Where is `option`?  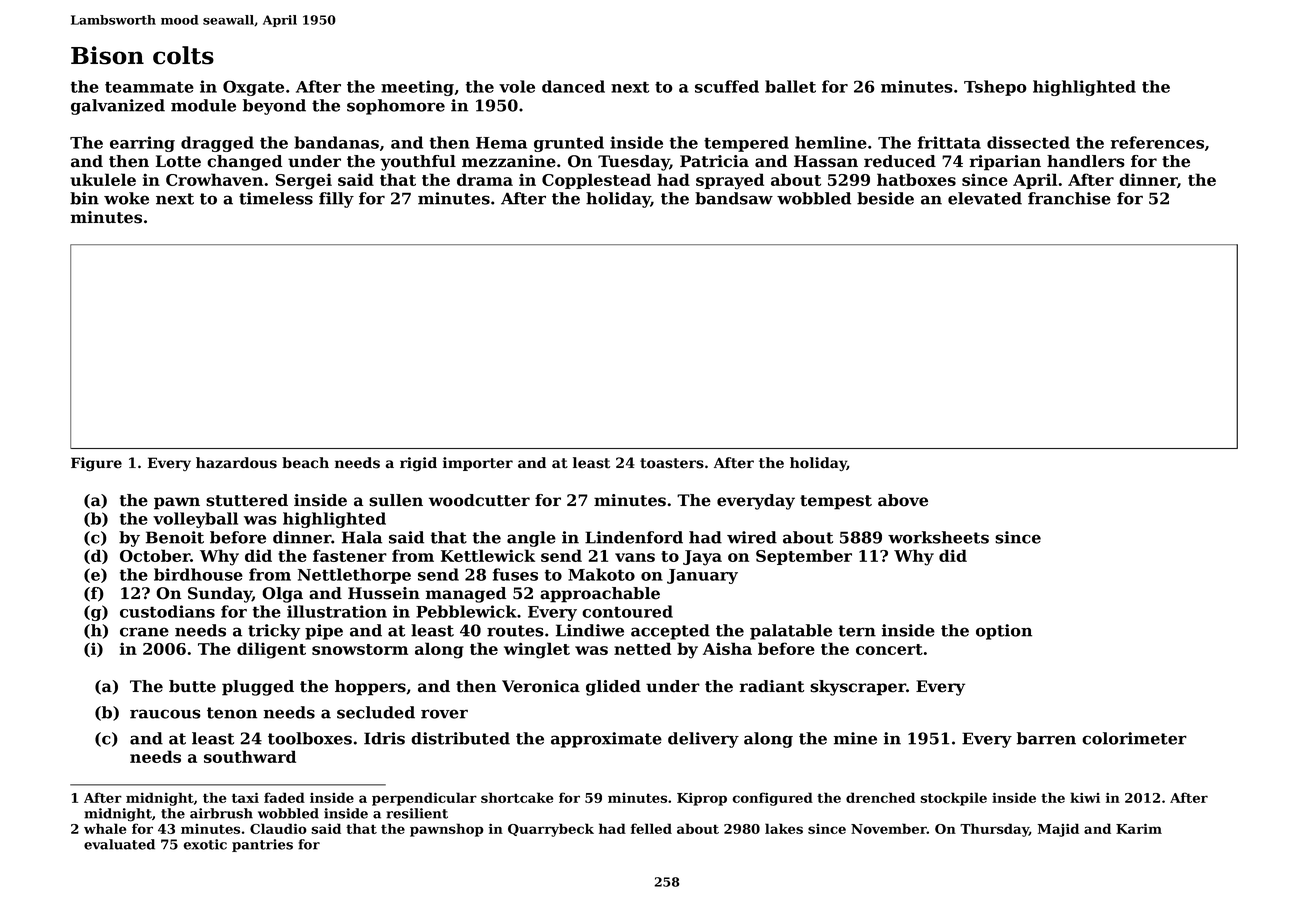 option is located at coordinates (1004, 632).
